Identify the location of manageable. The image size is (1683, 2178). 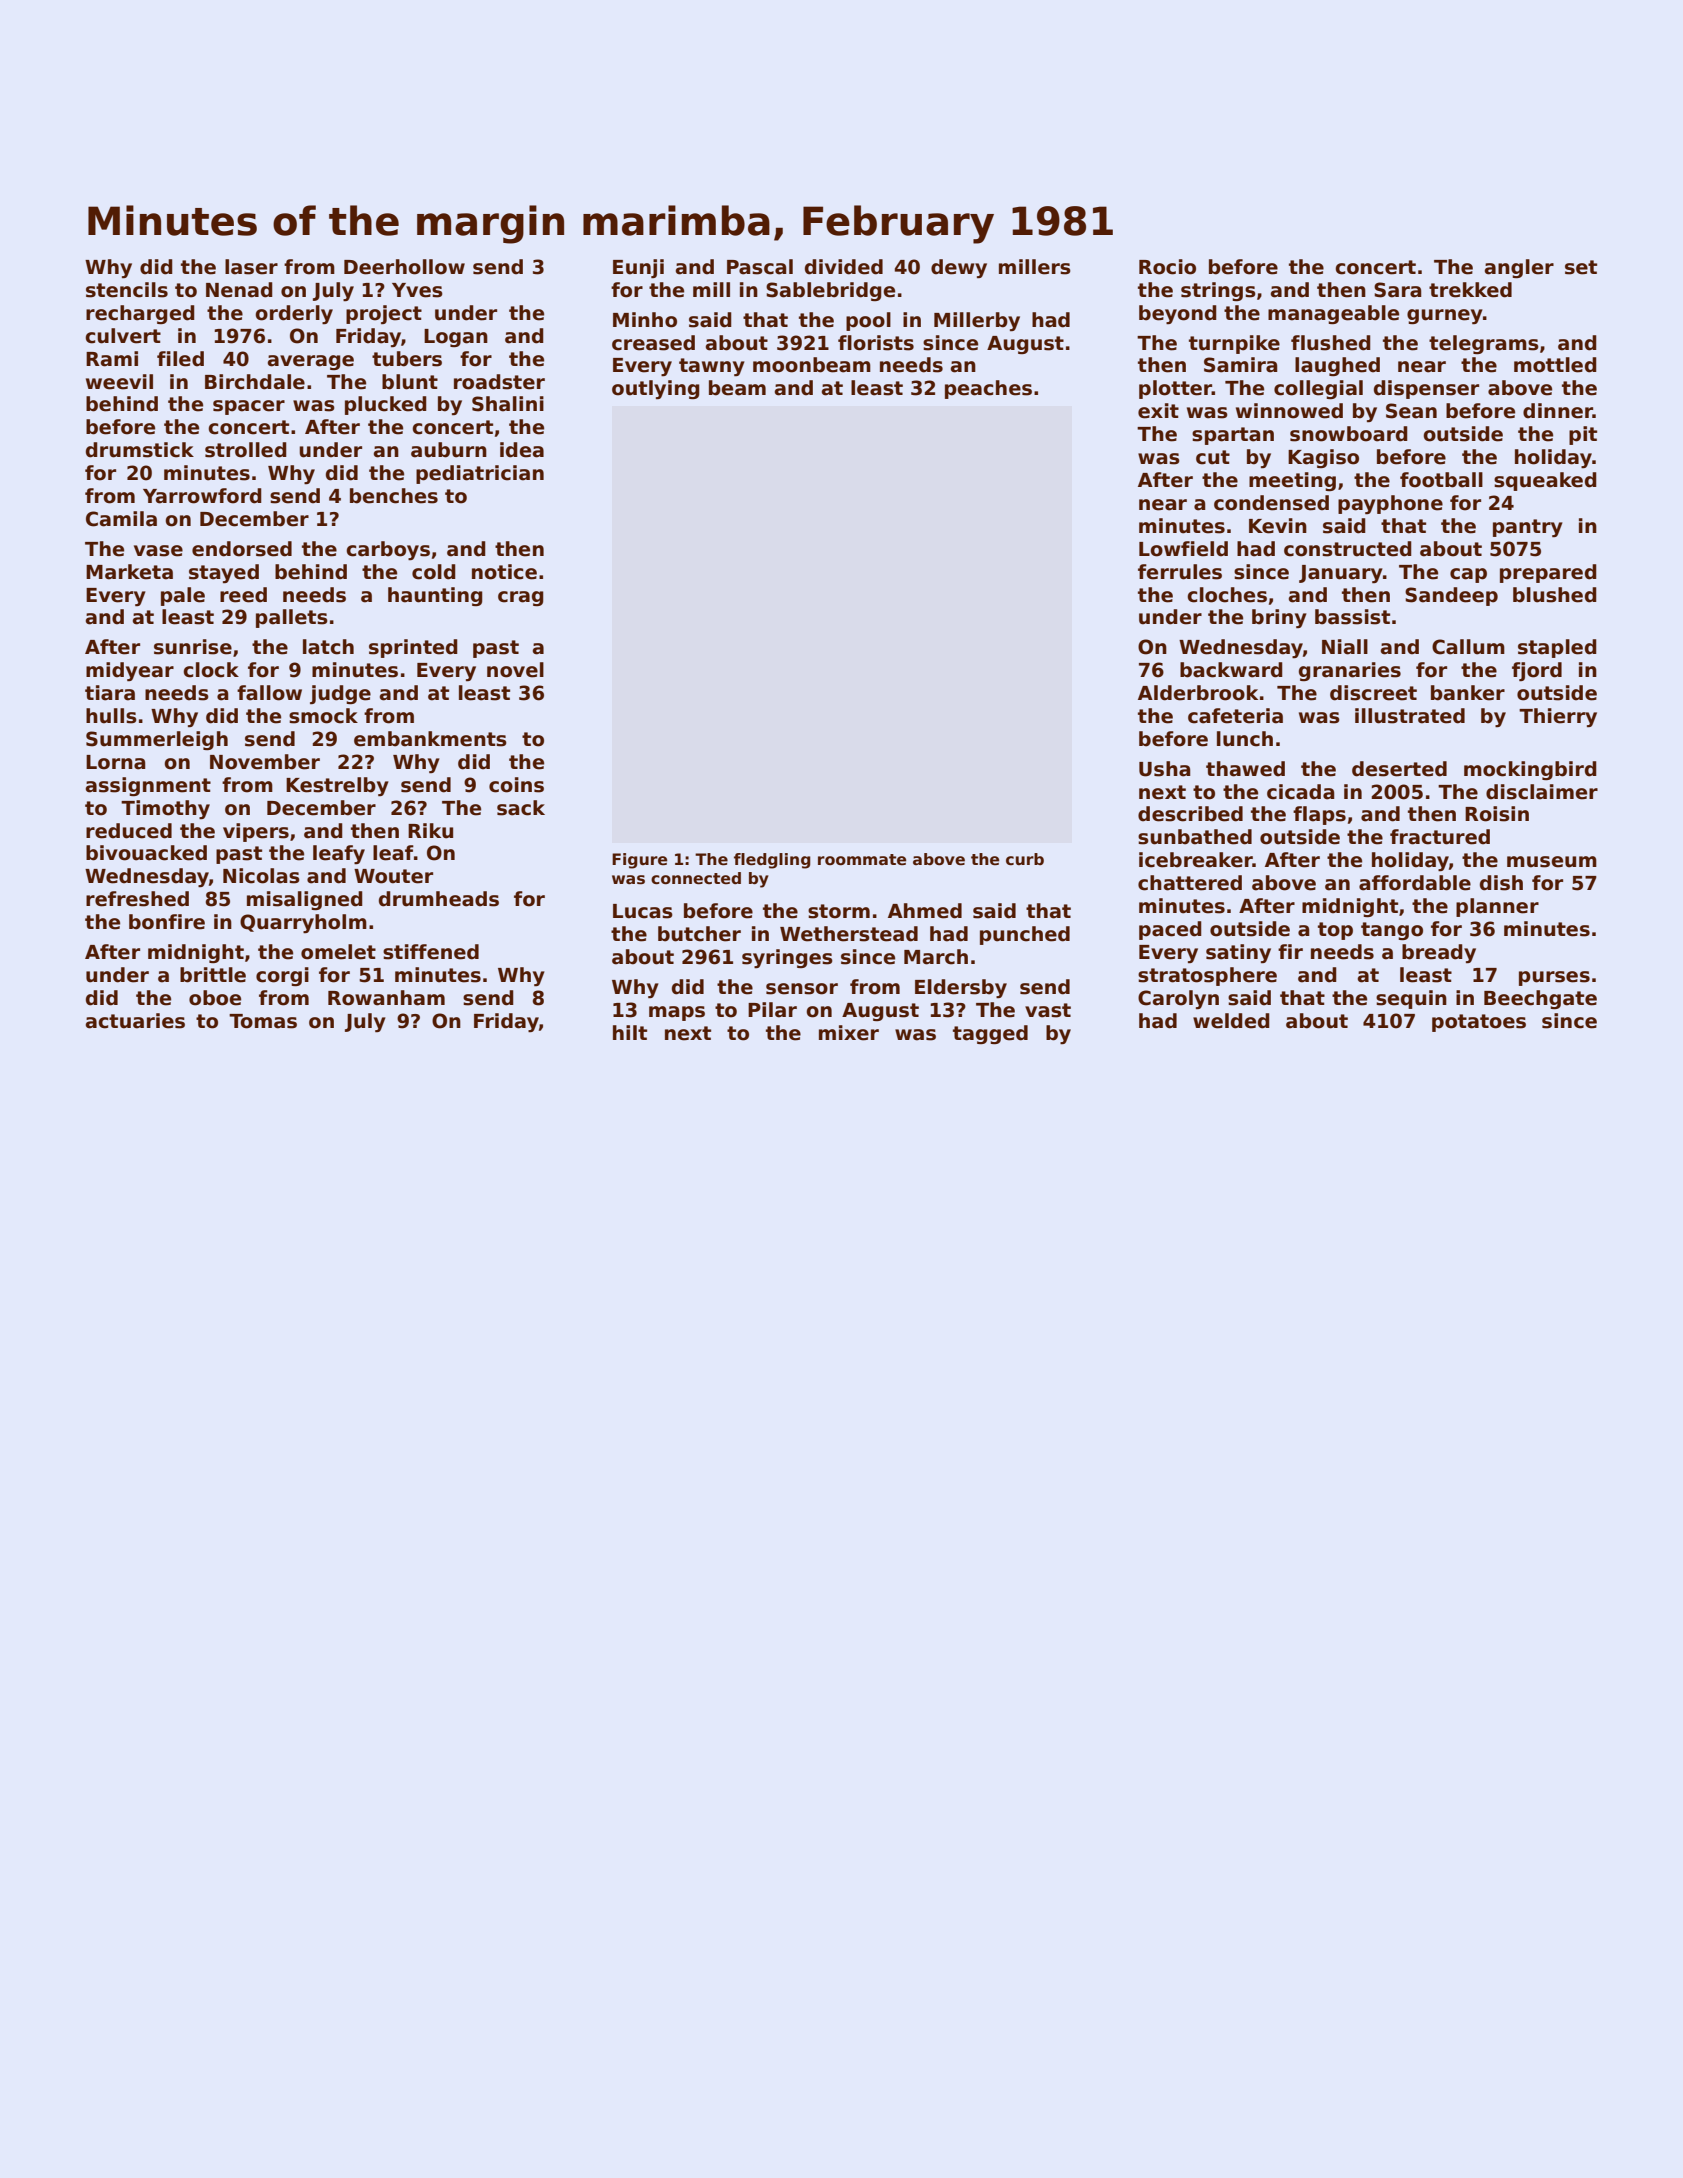
(1333, 314).
